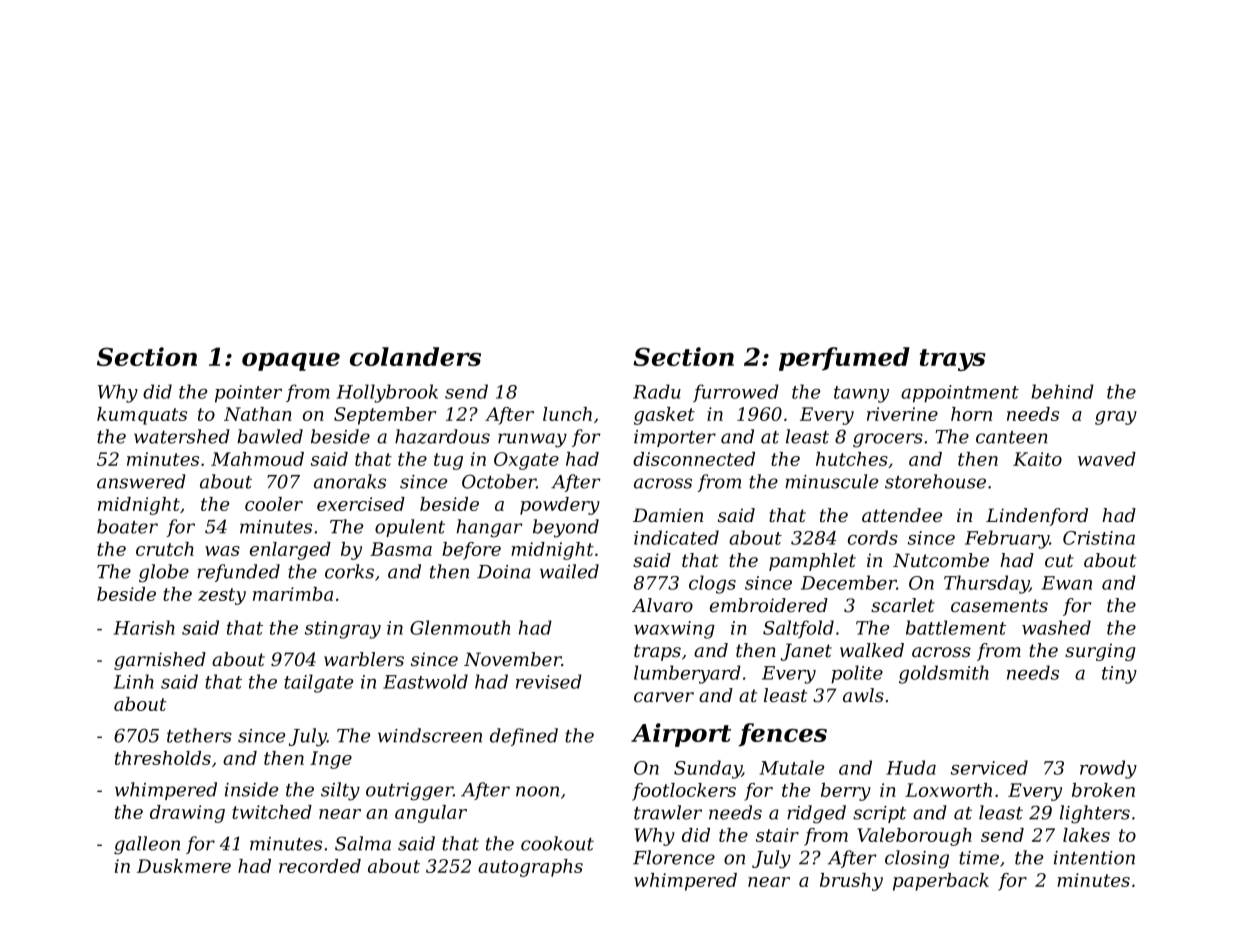 This document has width=1233, height=952. Describe the element at coordinates (182, 436) in the document. I see `watershed` at that location.
